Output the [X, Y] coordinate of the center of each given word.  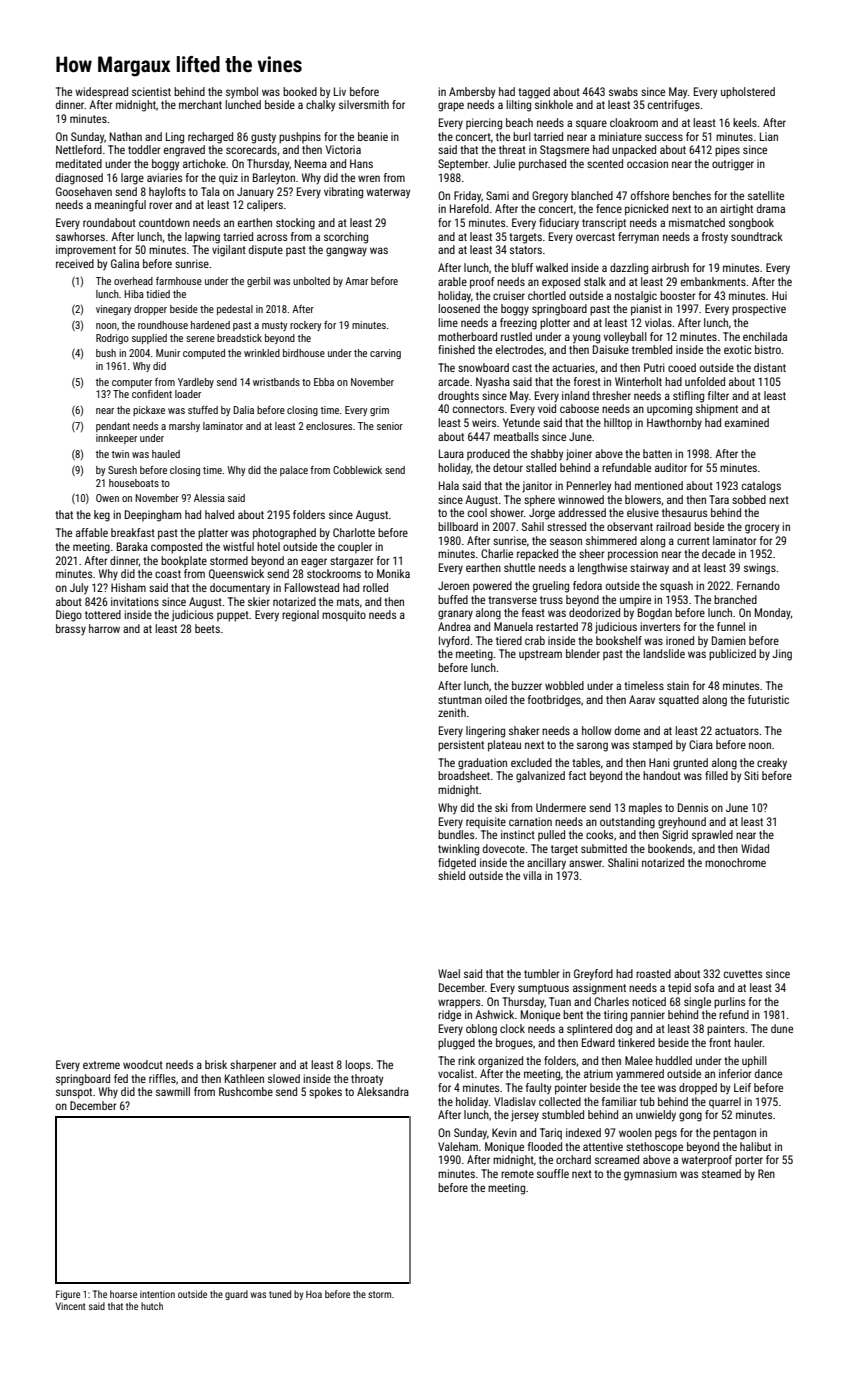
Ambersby [472, 93]
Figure [68, 1295]
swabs [623, 91]
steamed [721, 1173]
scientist [151, 91]
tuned [280, 1294]
